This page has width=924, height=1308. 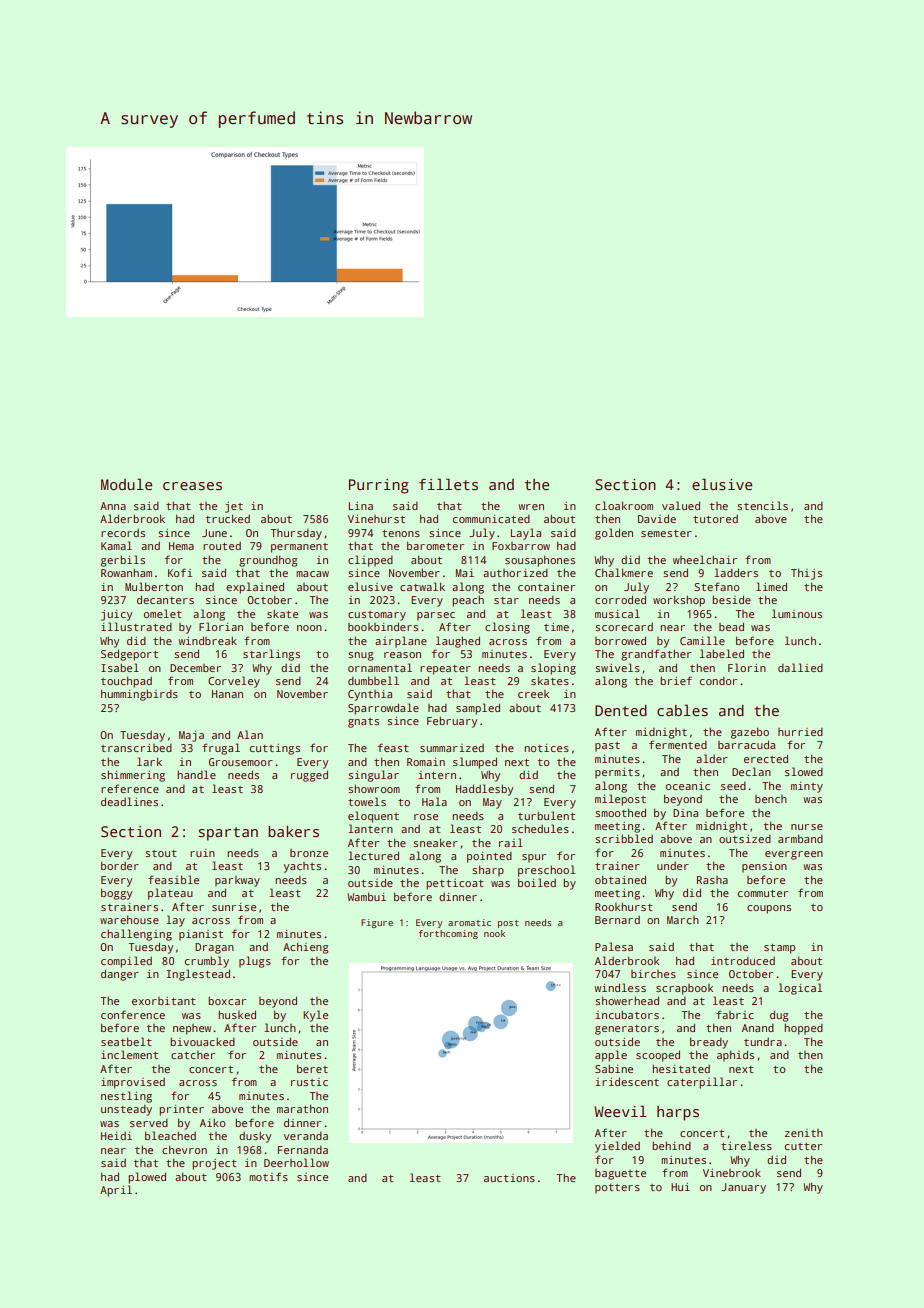 What do you see at coordinates (507, 628) in the page?
I see `closing` at bounding box center [507, 628].
